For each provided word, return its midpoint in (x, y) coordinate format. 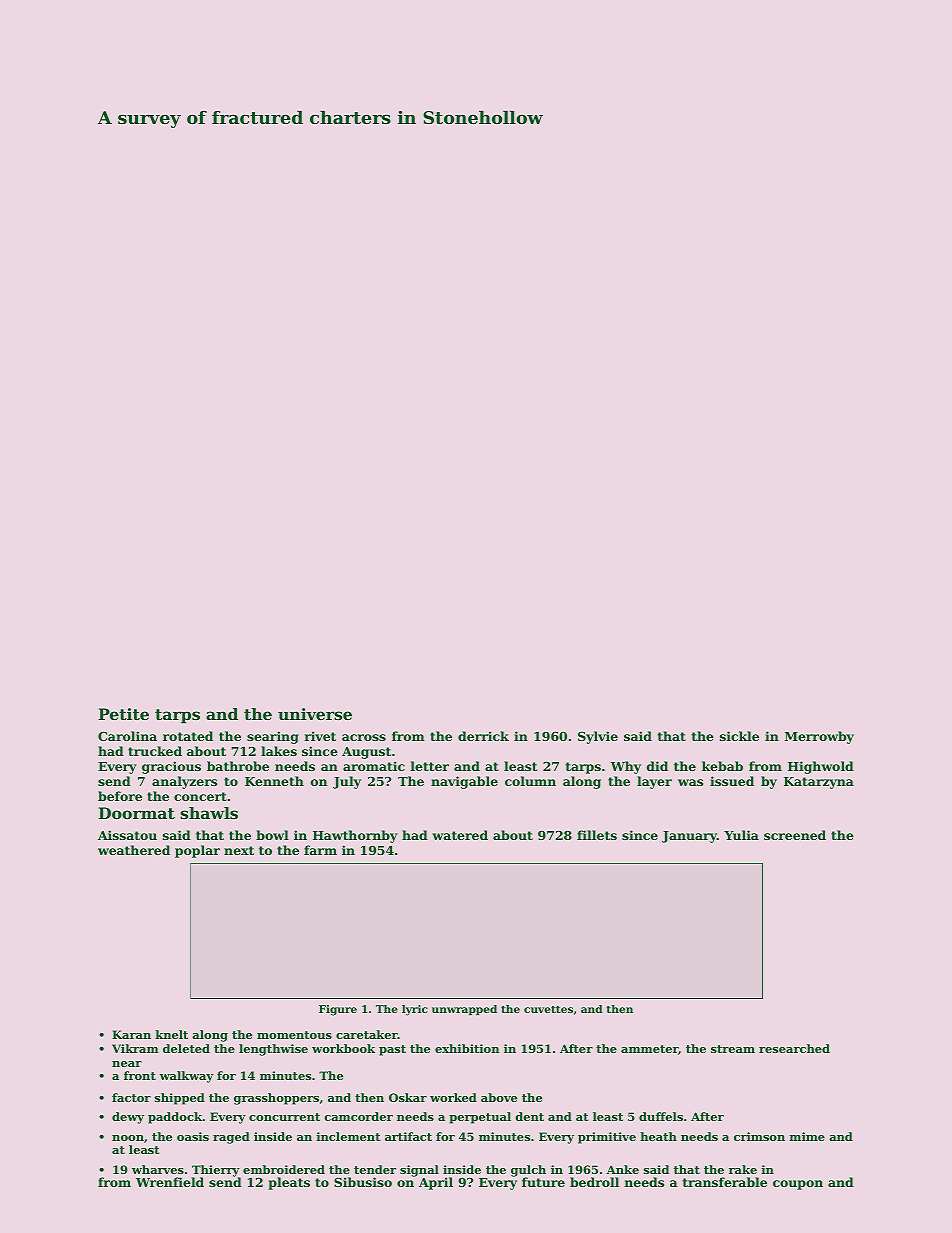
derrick (483, 736)
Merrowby (819, 737)
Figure (338, 1010)
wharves (158, 1169)
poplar (197, 851)
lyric (415, 1010)
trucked (155, 751)
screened (795, 835)
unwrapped (464, 1010)
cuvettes (548, 1009)
